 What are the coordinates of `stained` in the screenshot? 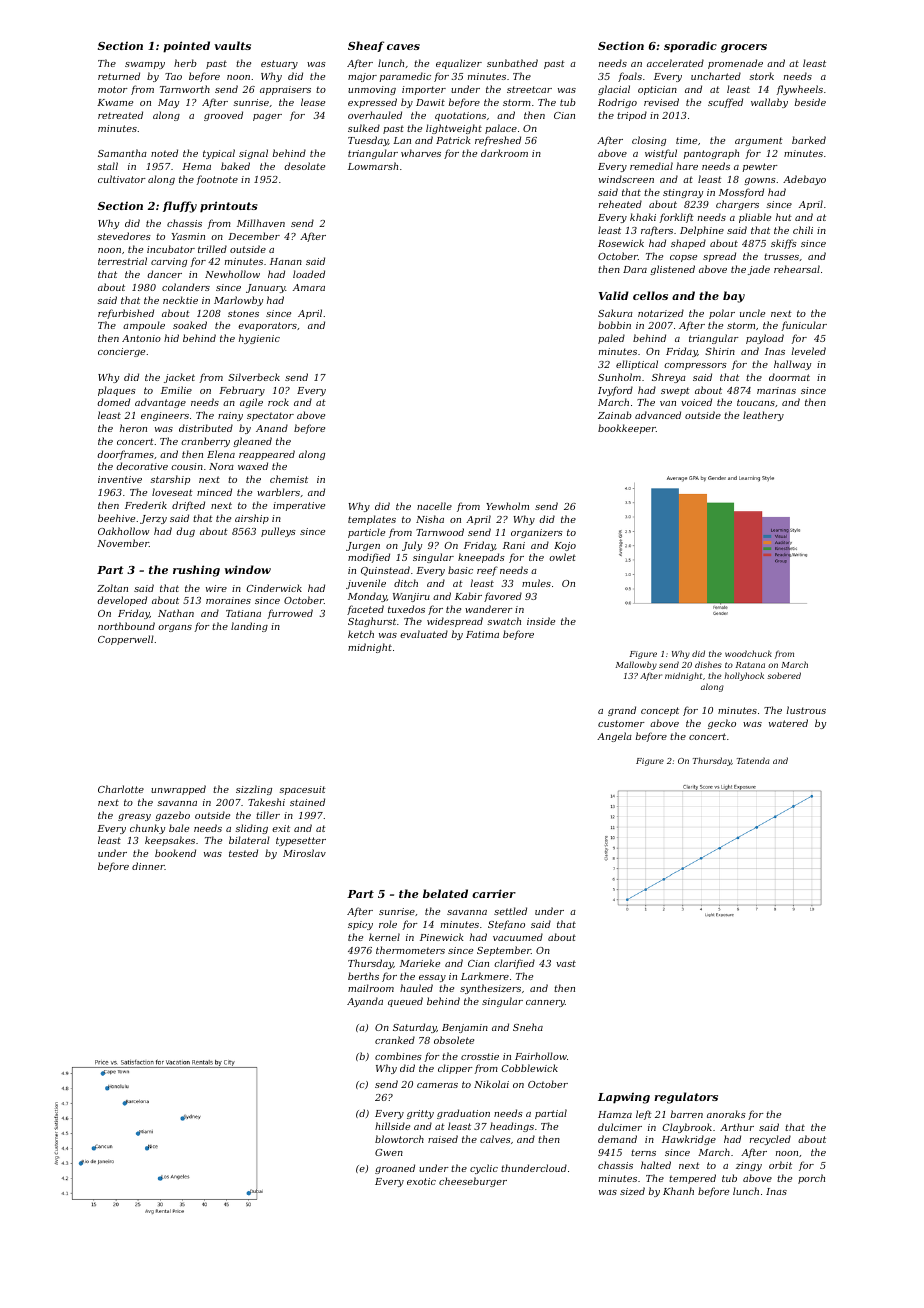 It's located at (307, 802).
